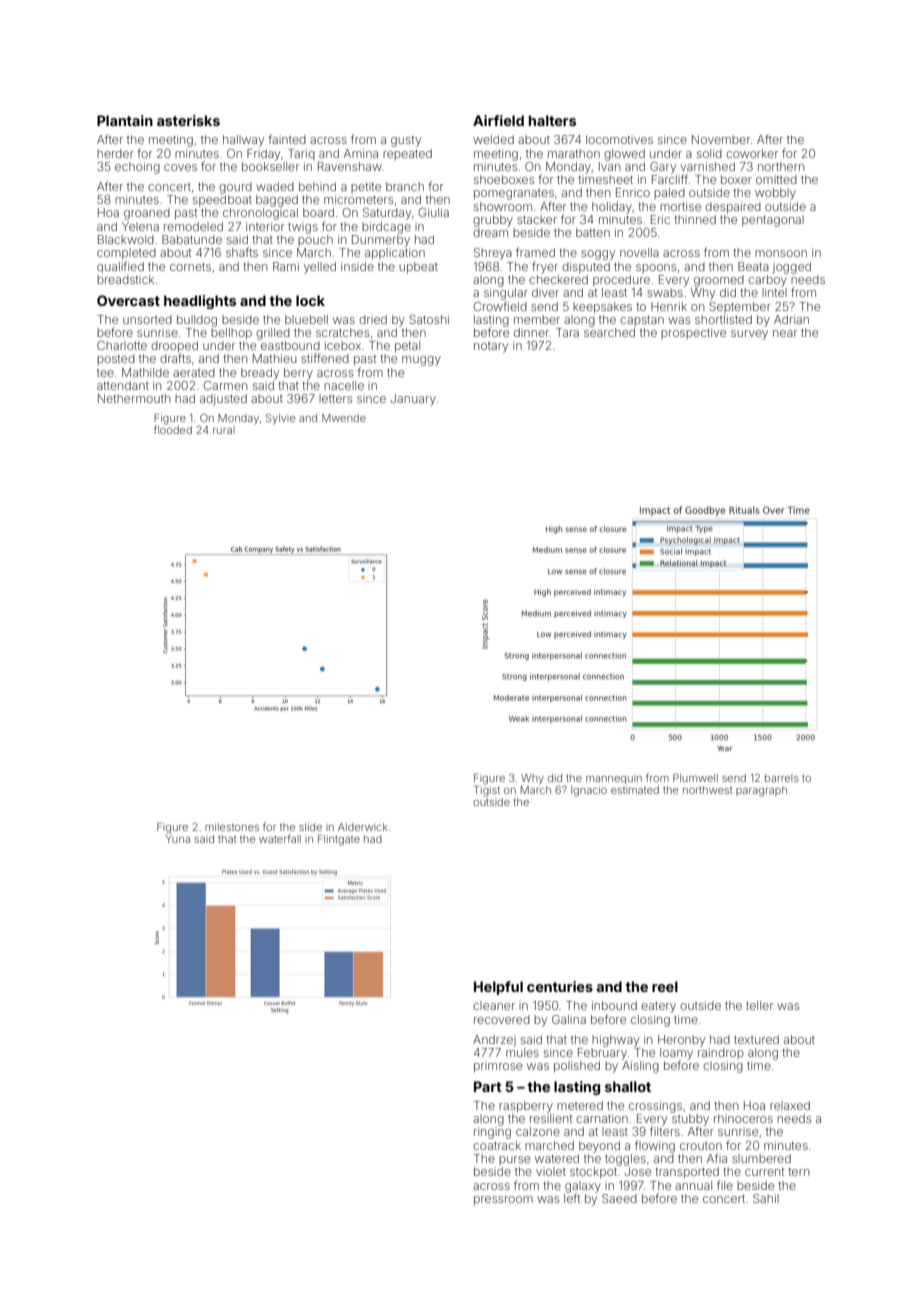 This screenshot has height=1308, width=924. Describe the element at coordinates (503, 1201) in the screenshot. I see `pressroom` at that location.
